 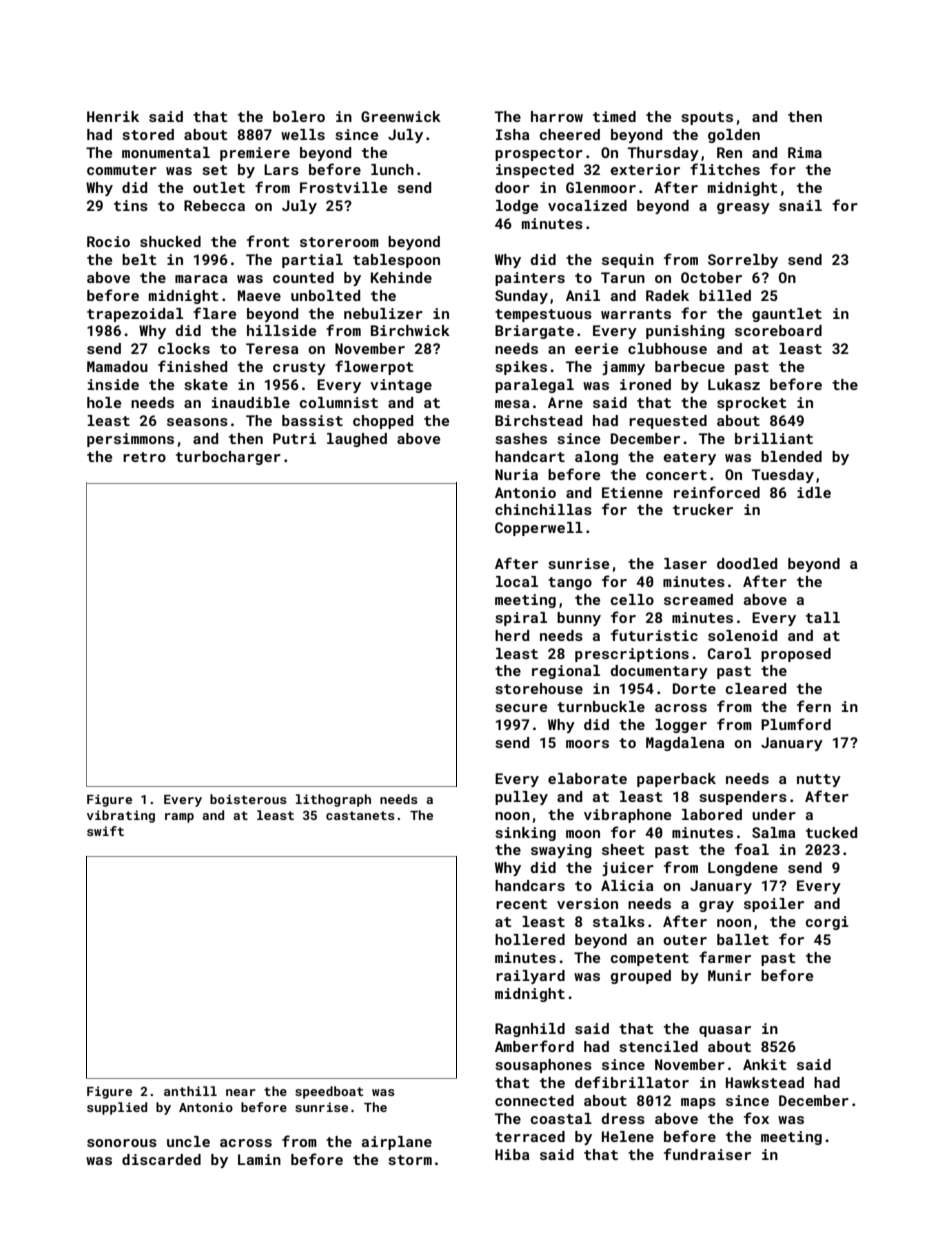 What do you see at coordinates (814, 492) in the document?
I see `idle` at bounding box center [814, 492].
